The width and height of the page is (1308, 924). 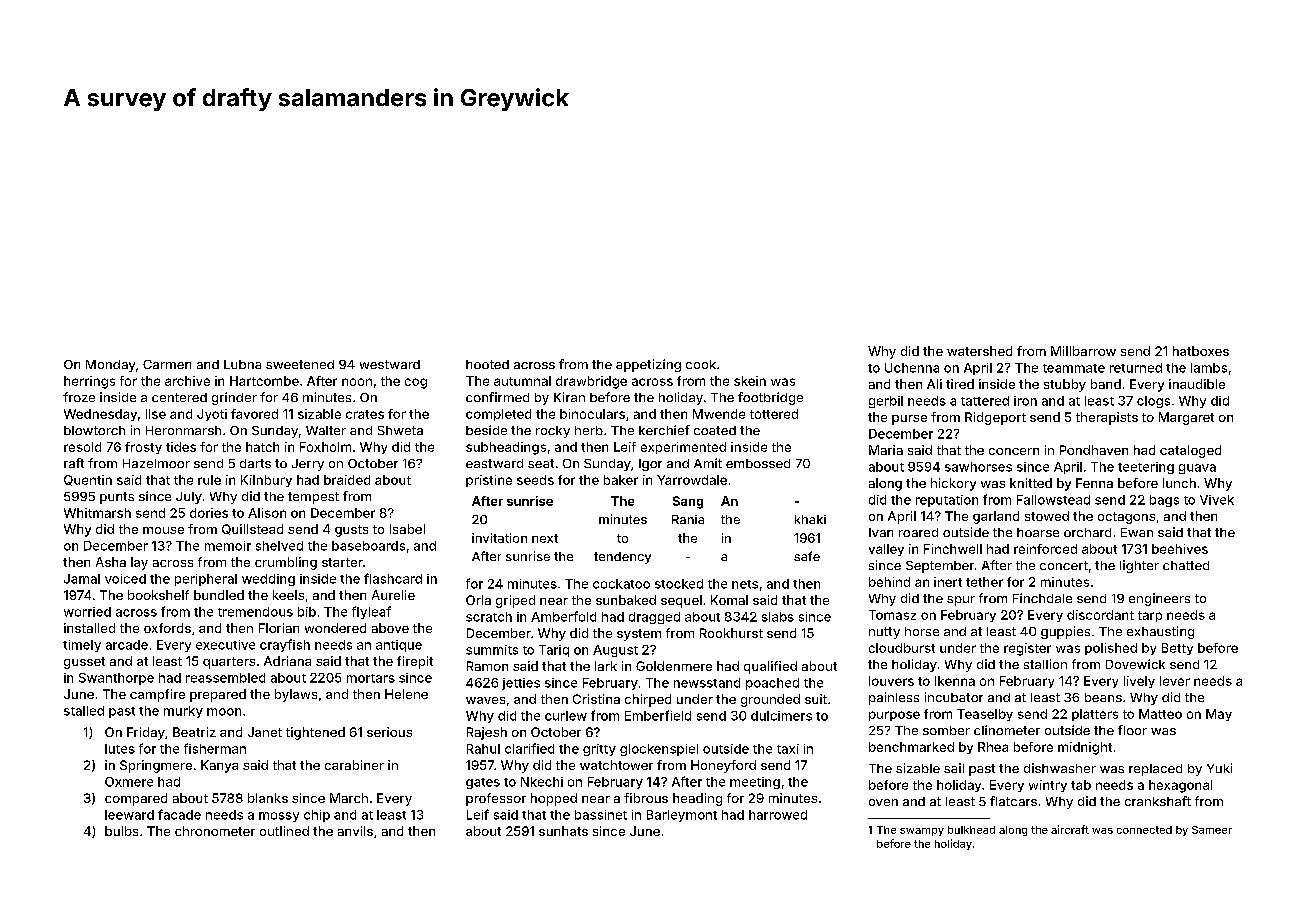 I want to click on herrings, so click(x=89, y=382).
